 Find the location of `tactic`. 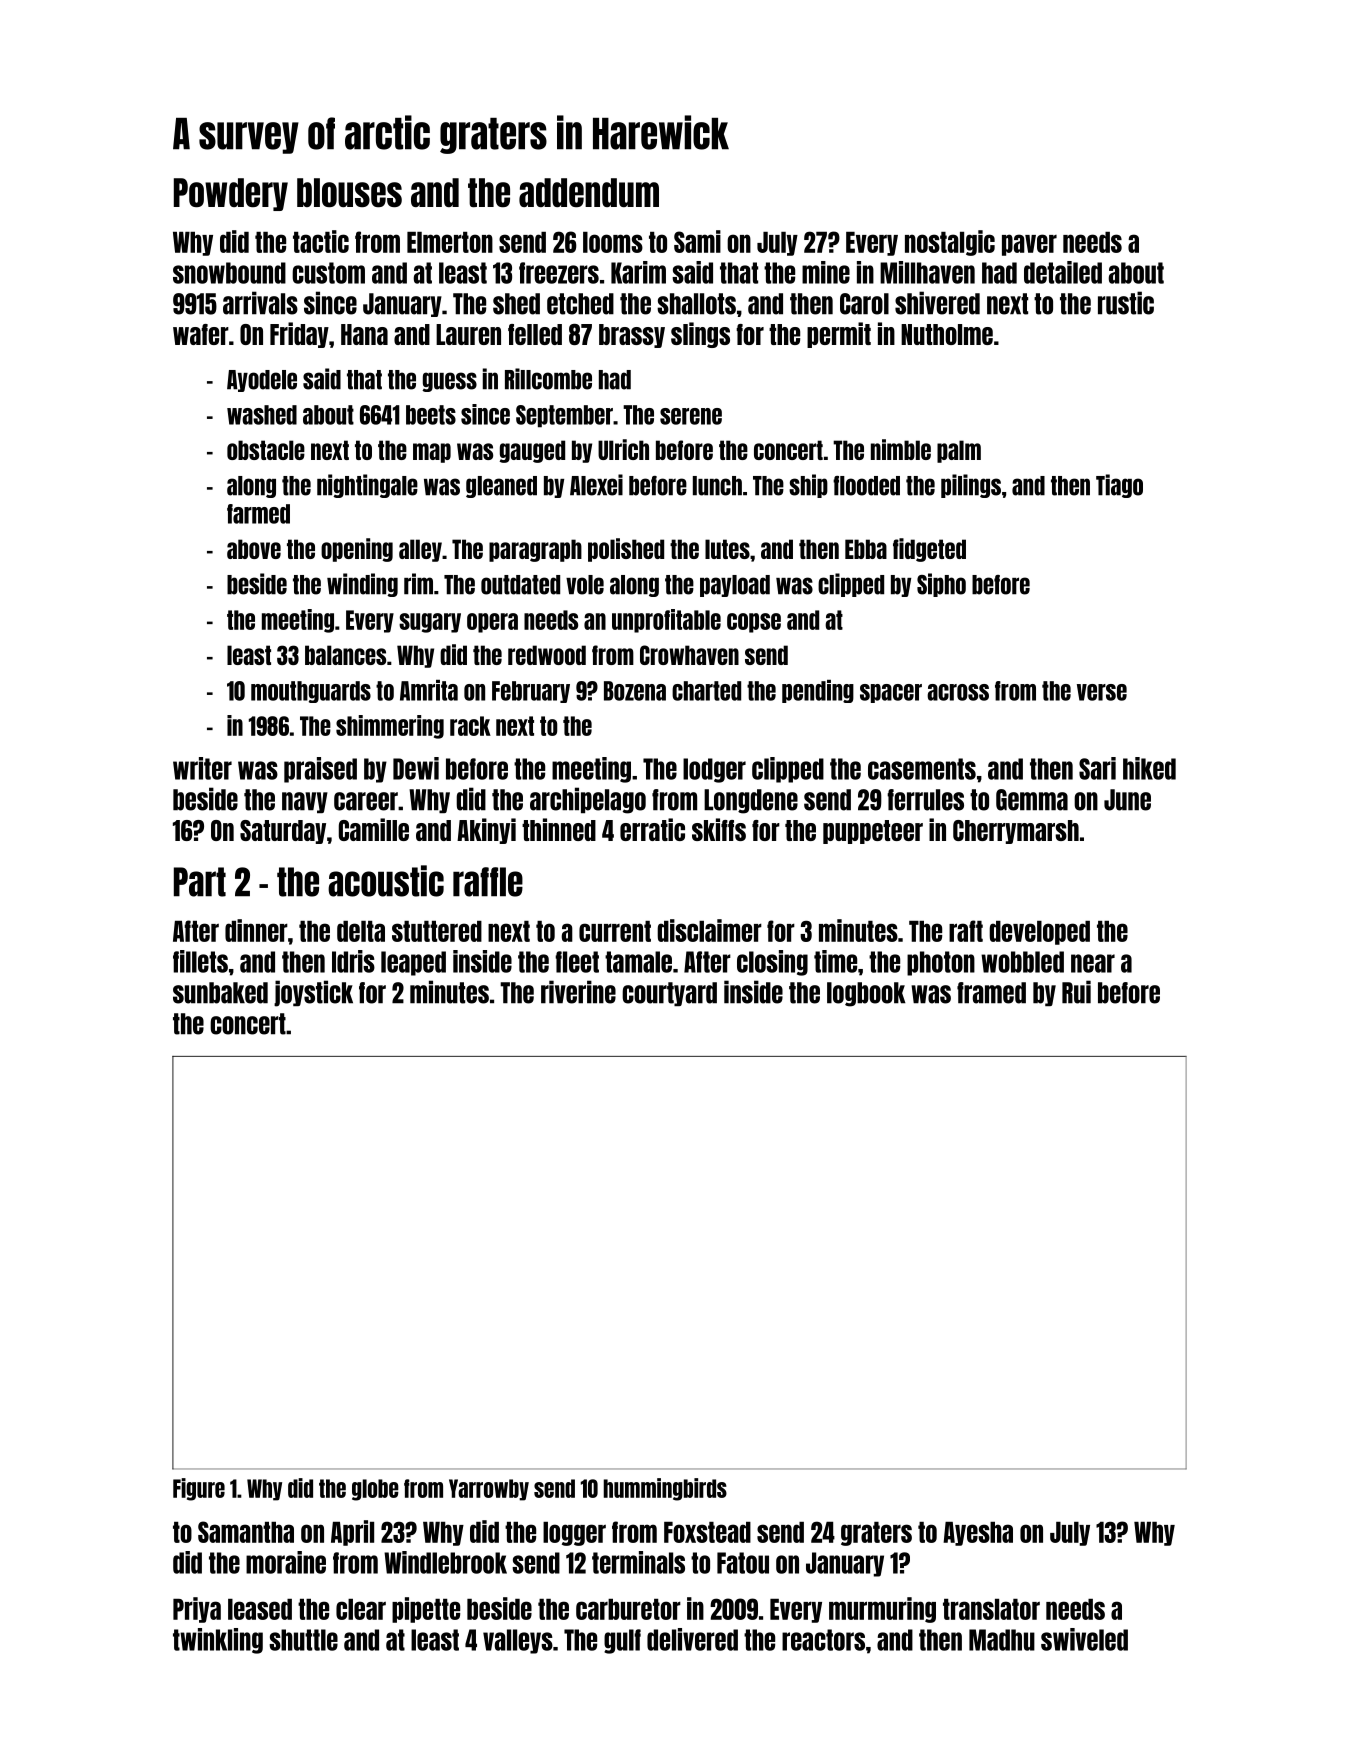

tactic is located at coordinates (321, 241).
